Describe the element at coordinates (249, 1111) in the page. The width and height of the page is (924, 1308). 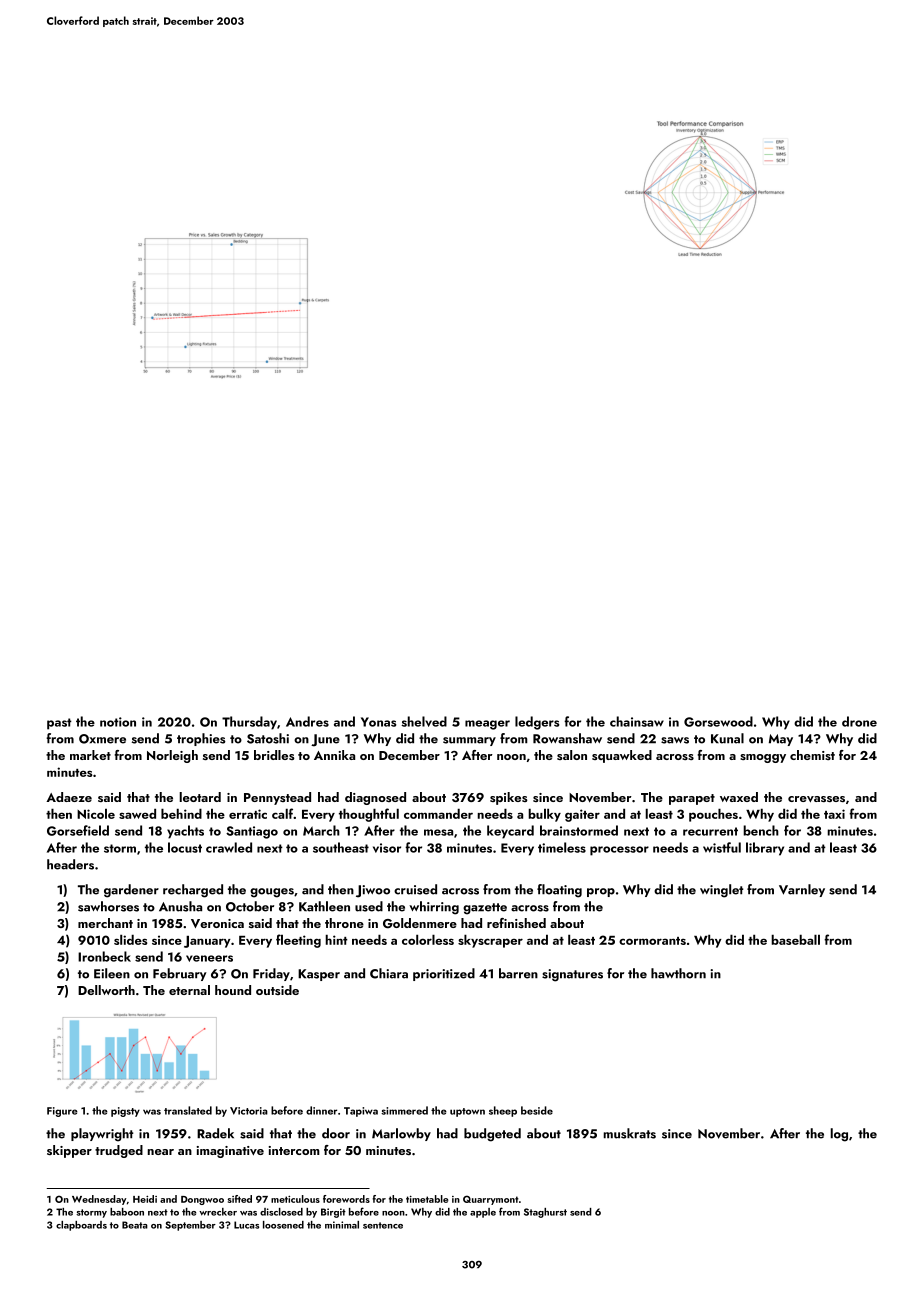
I see `Victoria` at that location.
